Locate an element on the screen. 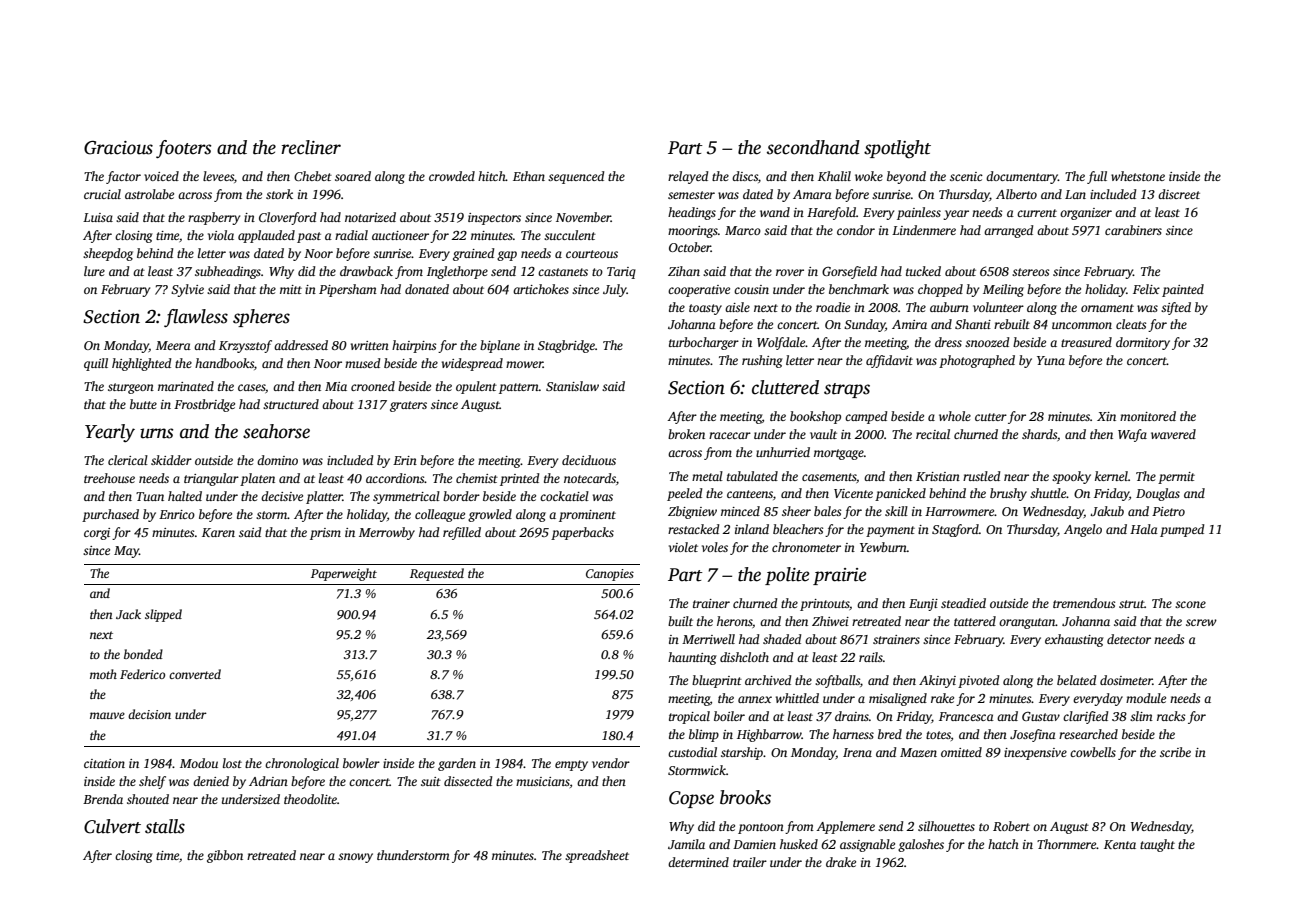 The width and height of the screenshot is (1308, 924). spooky is located at coordinates (1071, 477).
